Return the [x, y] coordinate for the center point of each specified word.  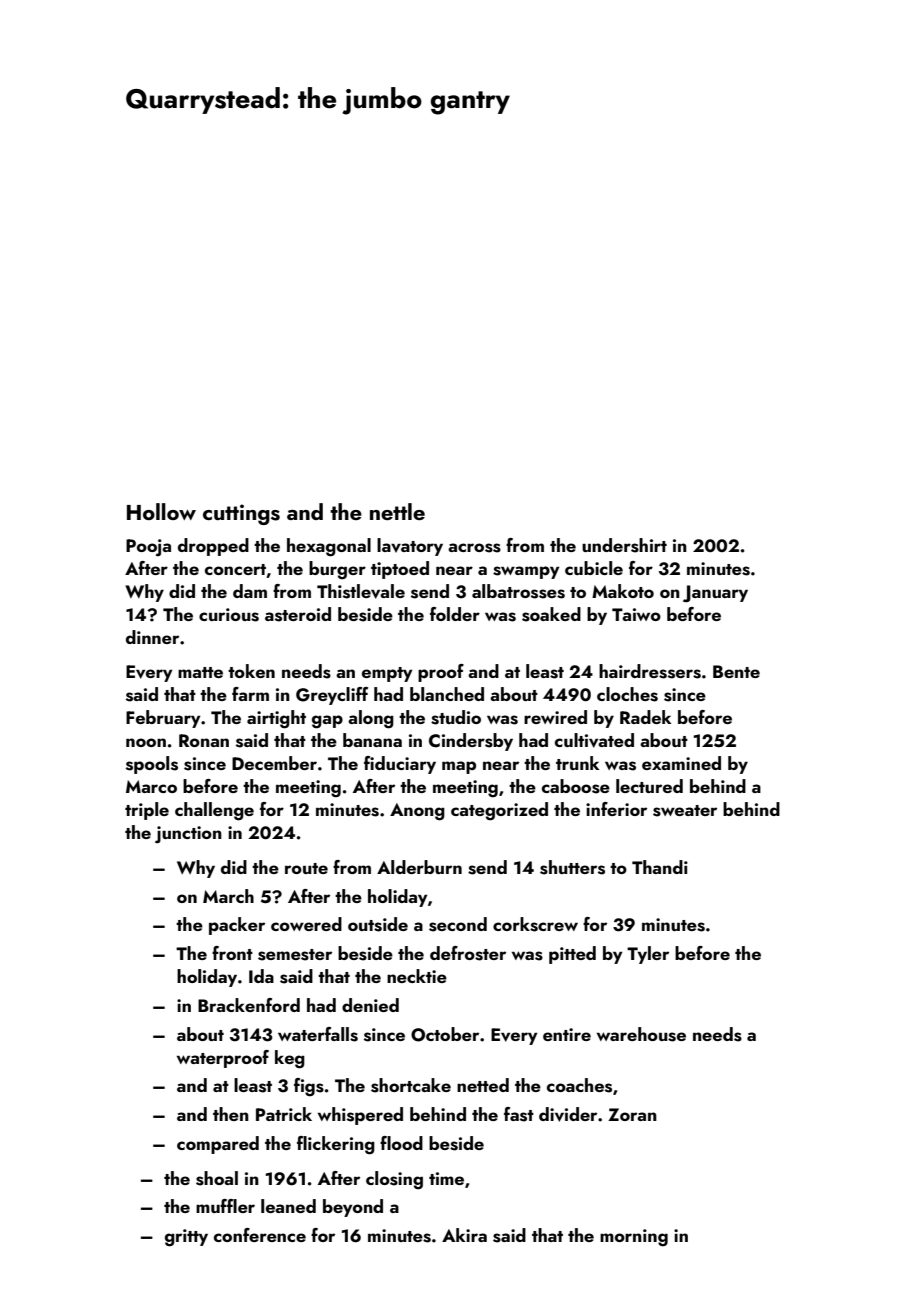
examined [681, 763]
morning [634, 1238]
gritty [186, 1238]
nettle [397, 511]
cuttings [241, 514]
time [446, 1178]
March [228, 896]
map [459, 767]
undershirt [624, 545]
